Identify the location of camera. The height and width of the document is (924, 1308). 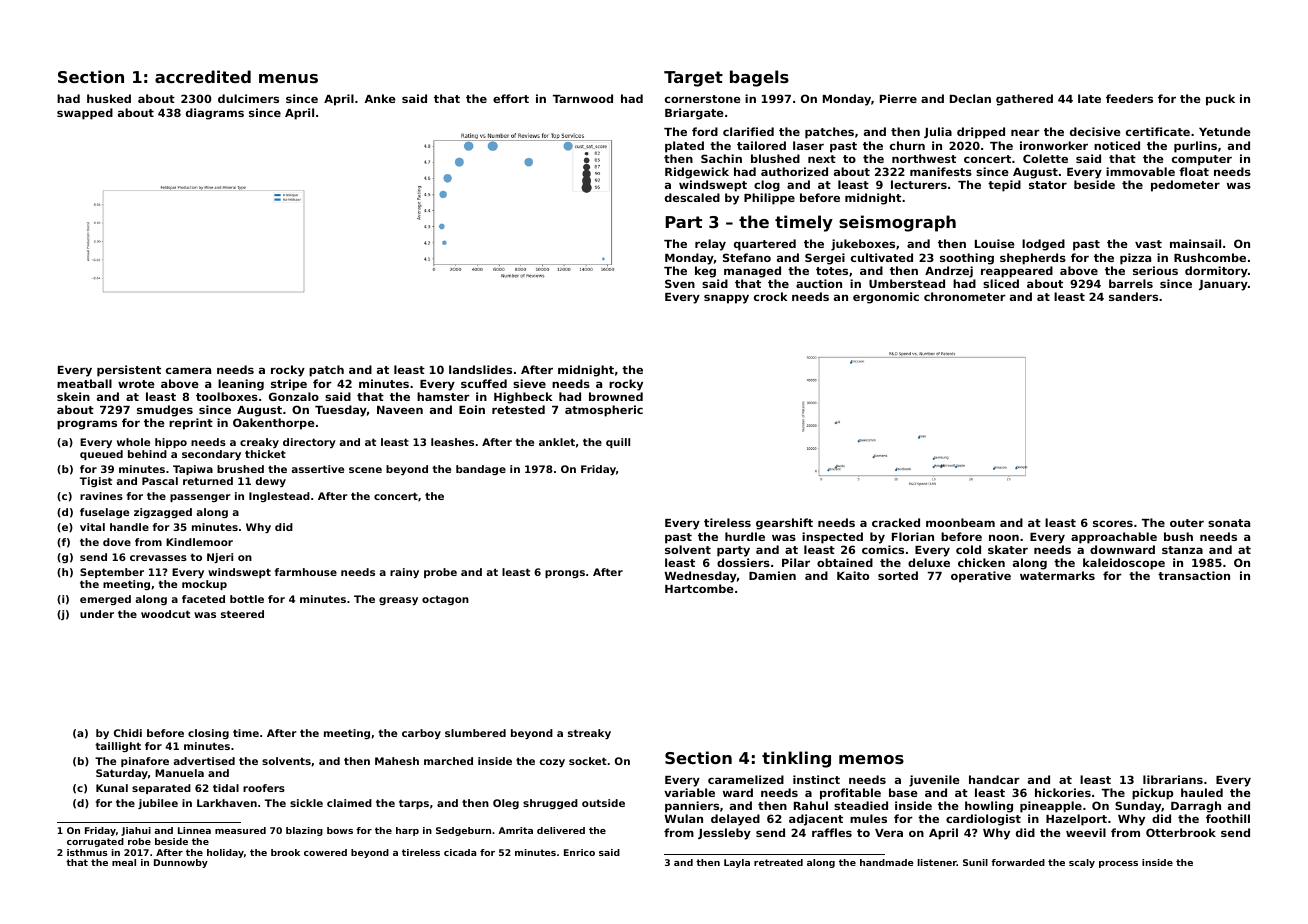
(188, 370).
